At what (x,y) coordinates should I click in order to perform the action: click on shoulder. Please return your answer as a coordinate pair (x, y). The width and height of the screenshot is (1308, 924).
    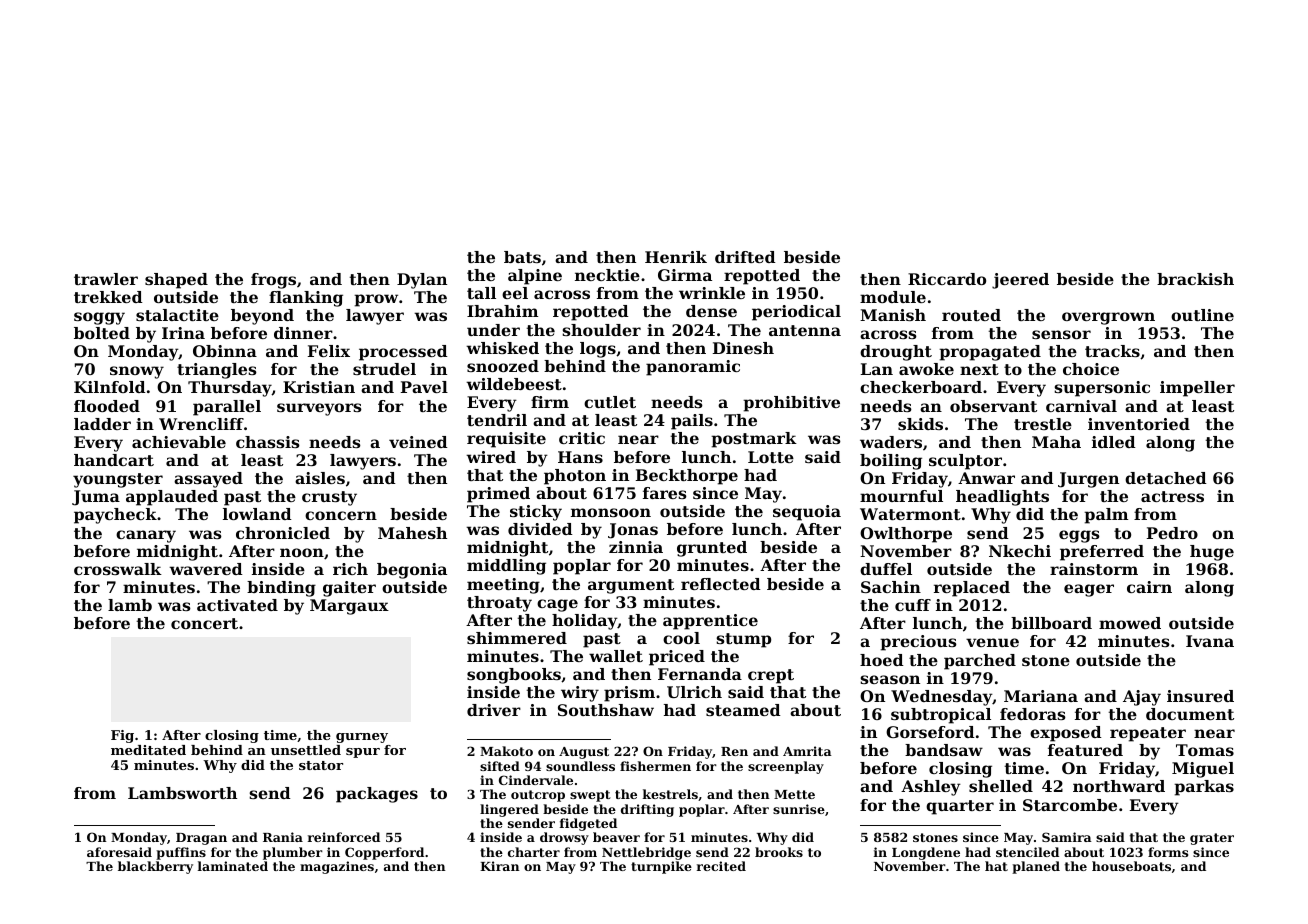
    Looking at the image, I should click on (601, 330).
